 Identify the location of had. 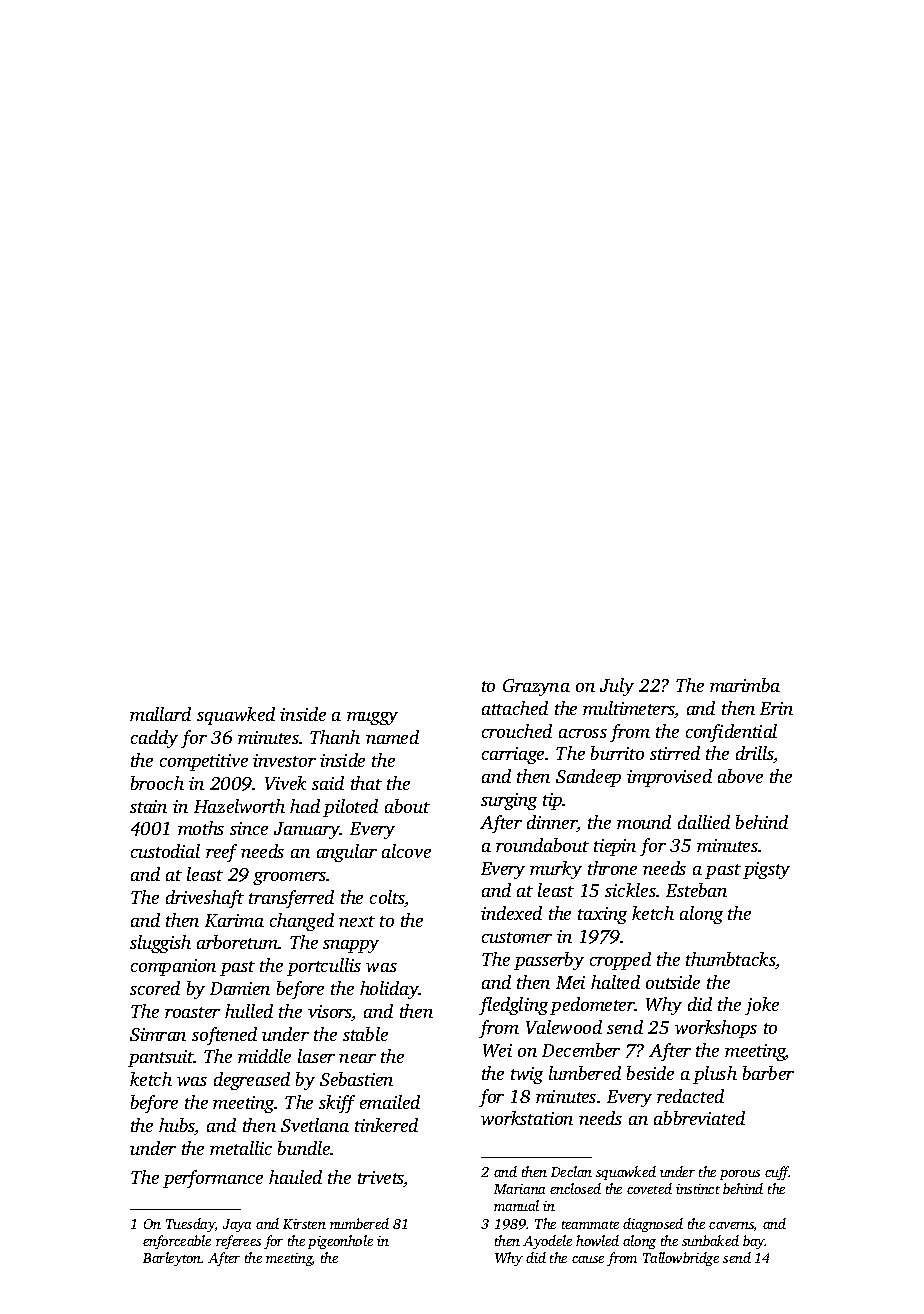
(305, 806).
